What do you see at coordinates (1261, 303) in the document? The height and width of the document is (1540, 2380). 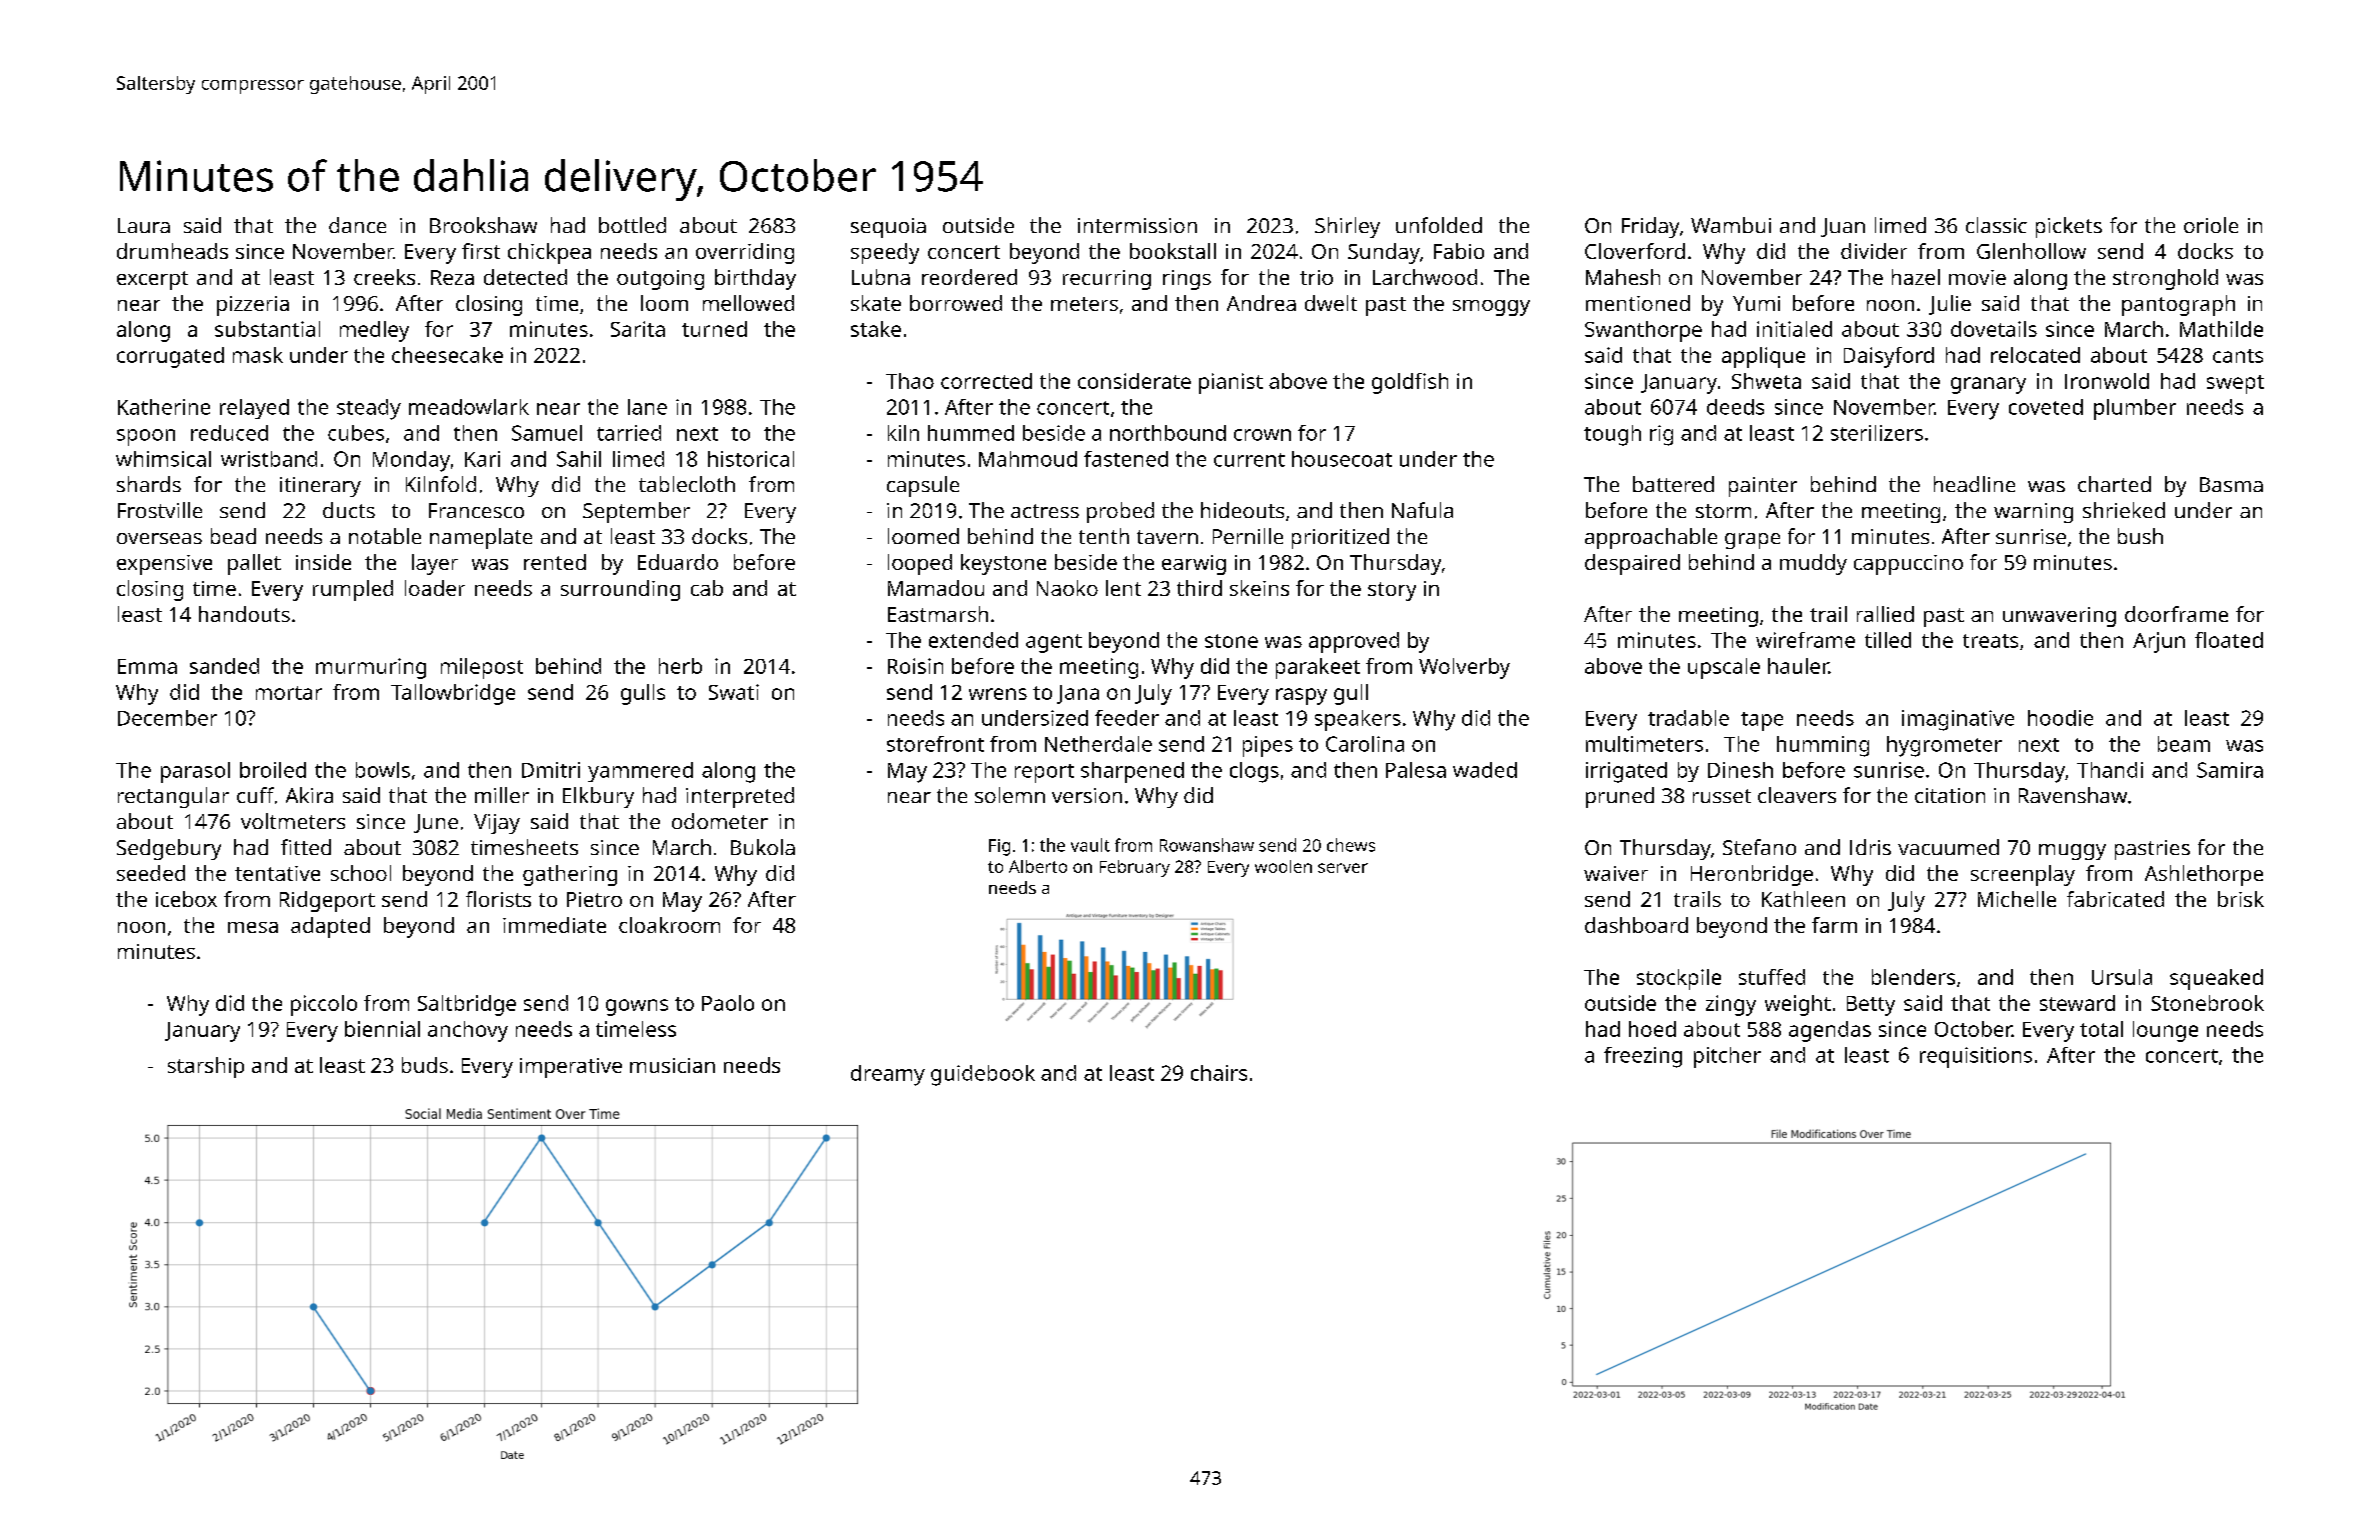 I see `Andrea` at bounding box center [1261, 303].
